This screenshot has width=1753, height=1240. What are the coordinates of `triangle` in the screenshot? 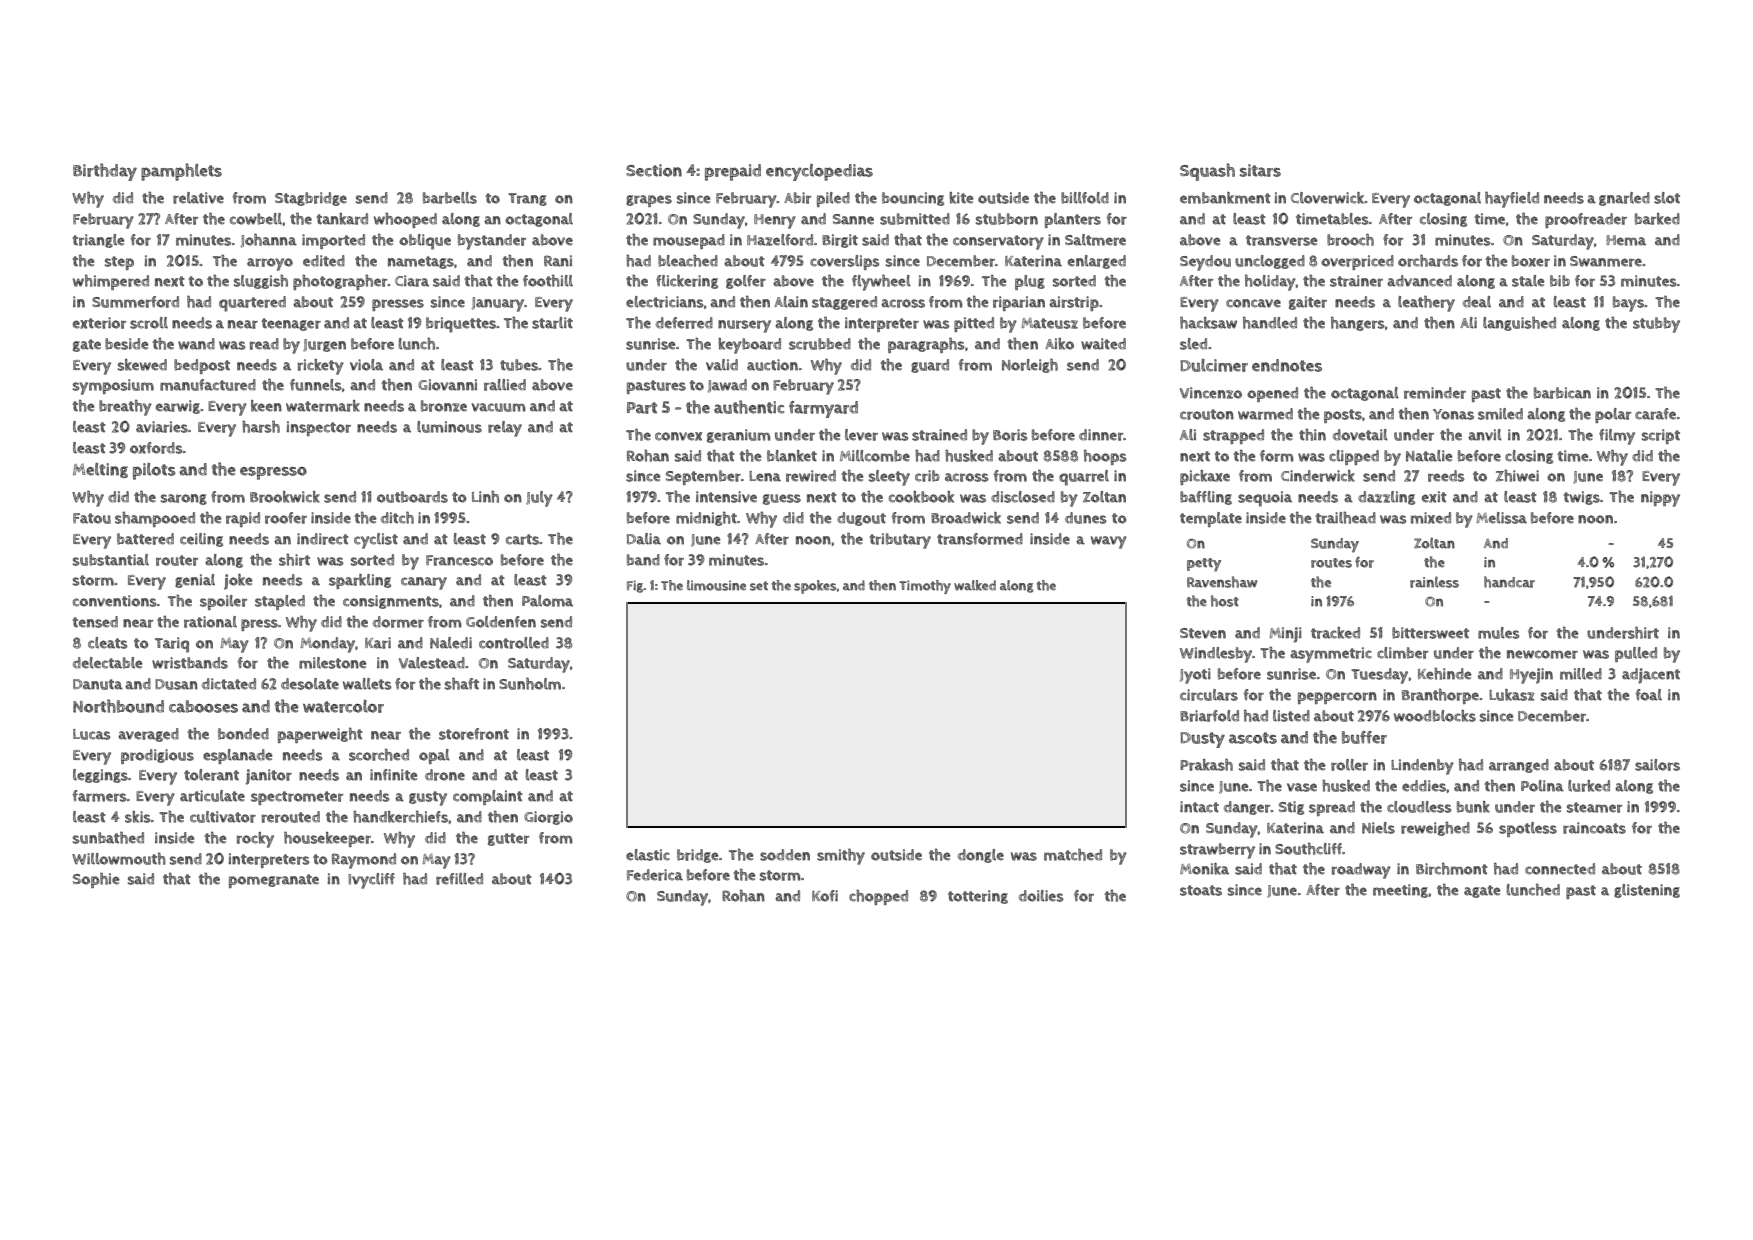 It's located at (98, 241).
